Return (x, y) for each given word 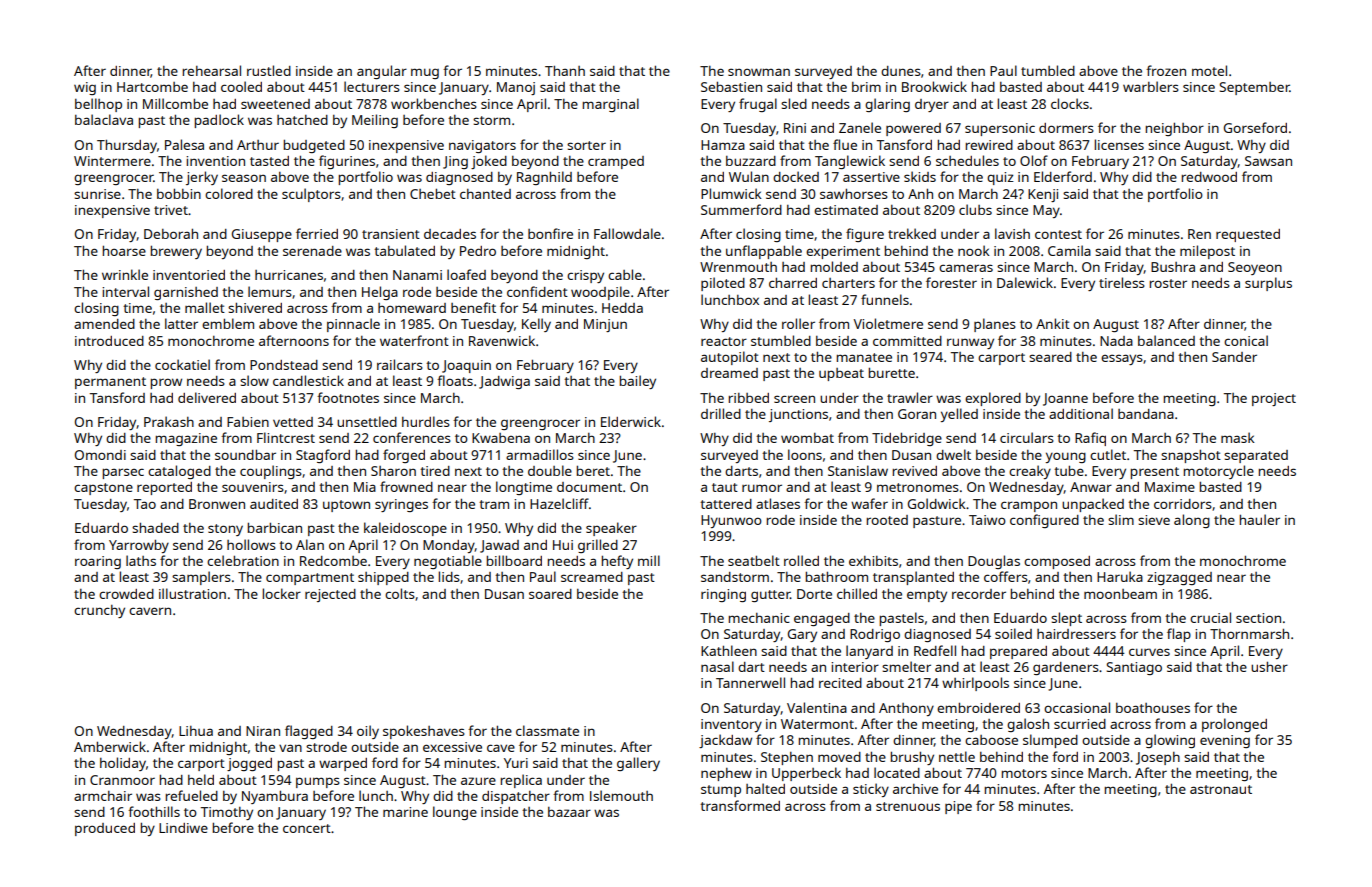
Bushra (1173, 267)
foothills (154, 811)
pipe (958, 807)
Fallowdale (627, 233)
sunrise (97, 194)
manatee (864, 357)
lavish (1012, 233)
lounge (455, 813)
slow (254, 380)
